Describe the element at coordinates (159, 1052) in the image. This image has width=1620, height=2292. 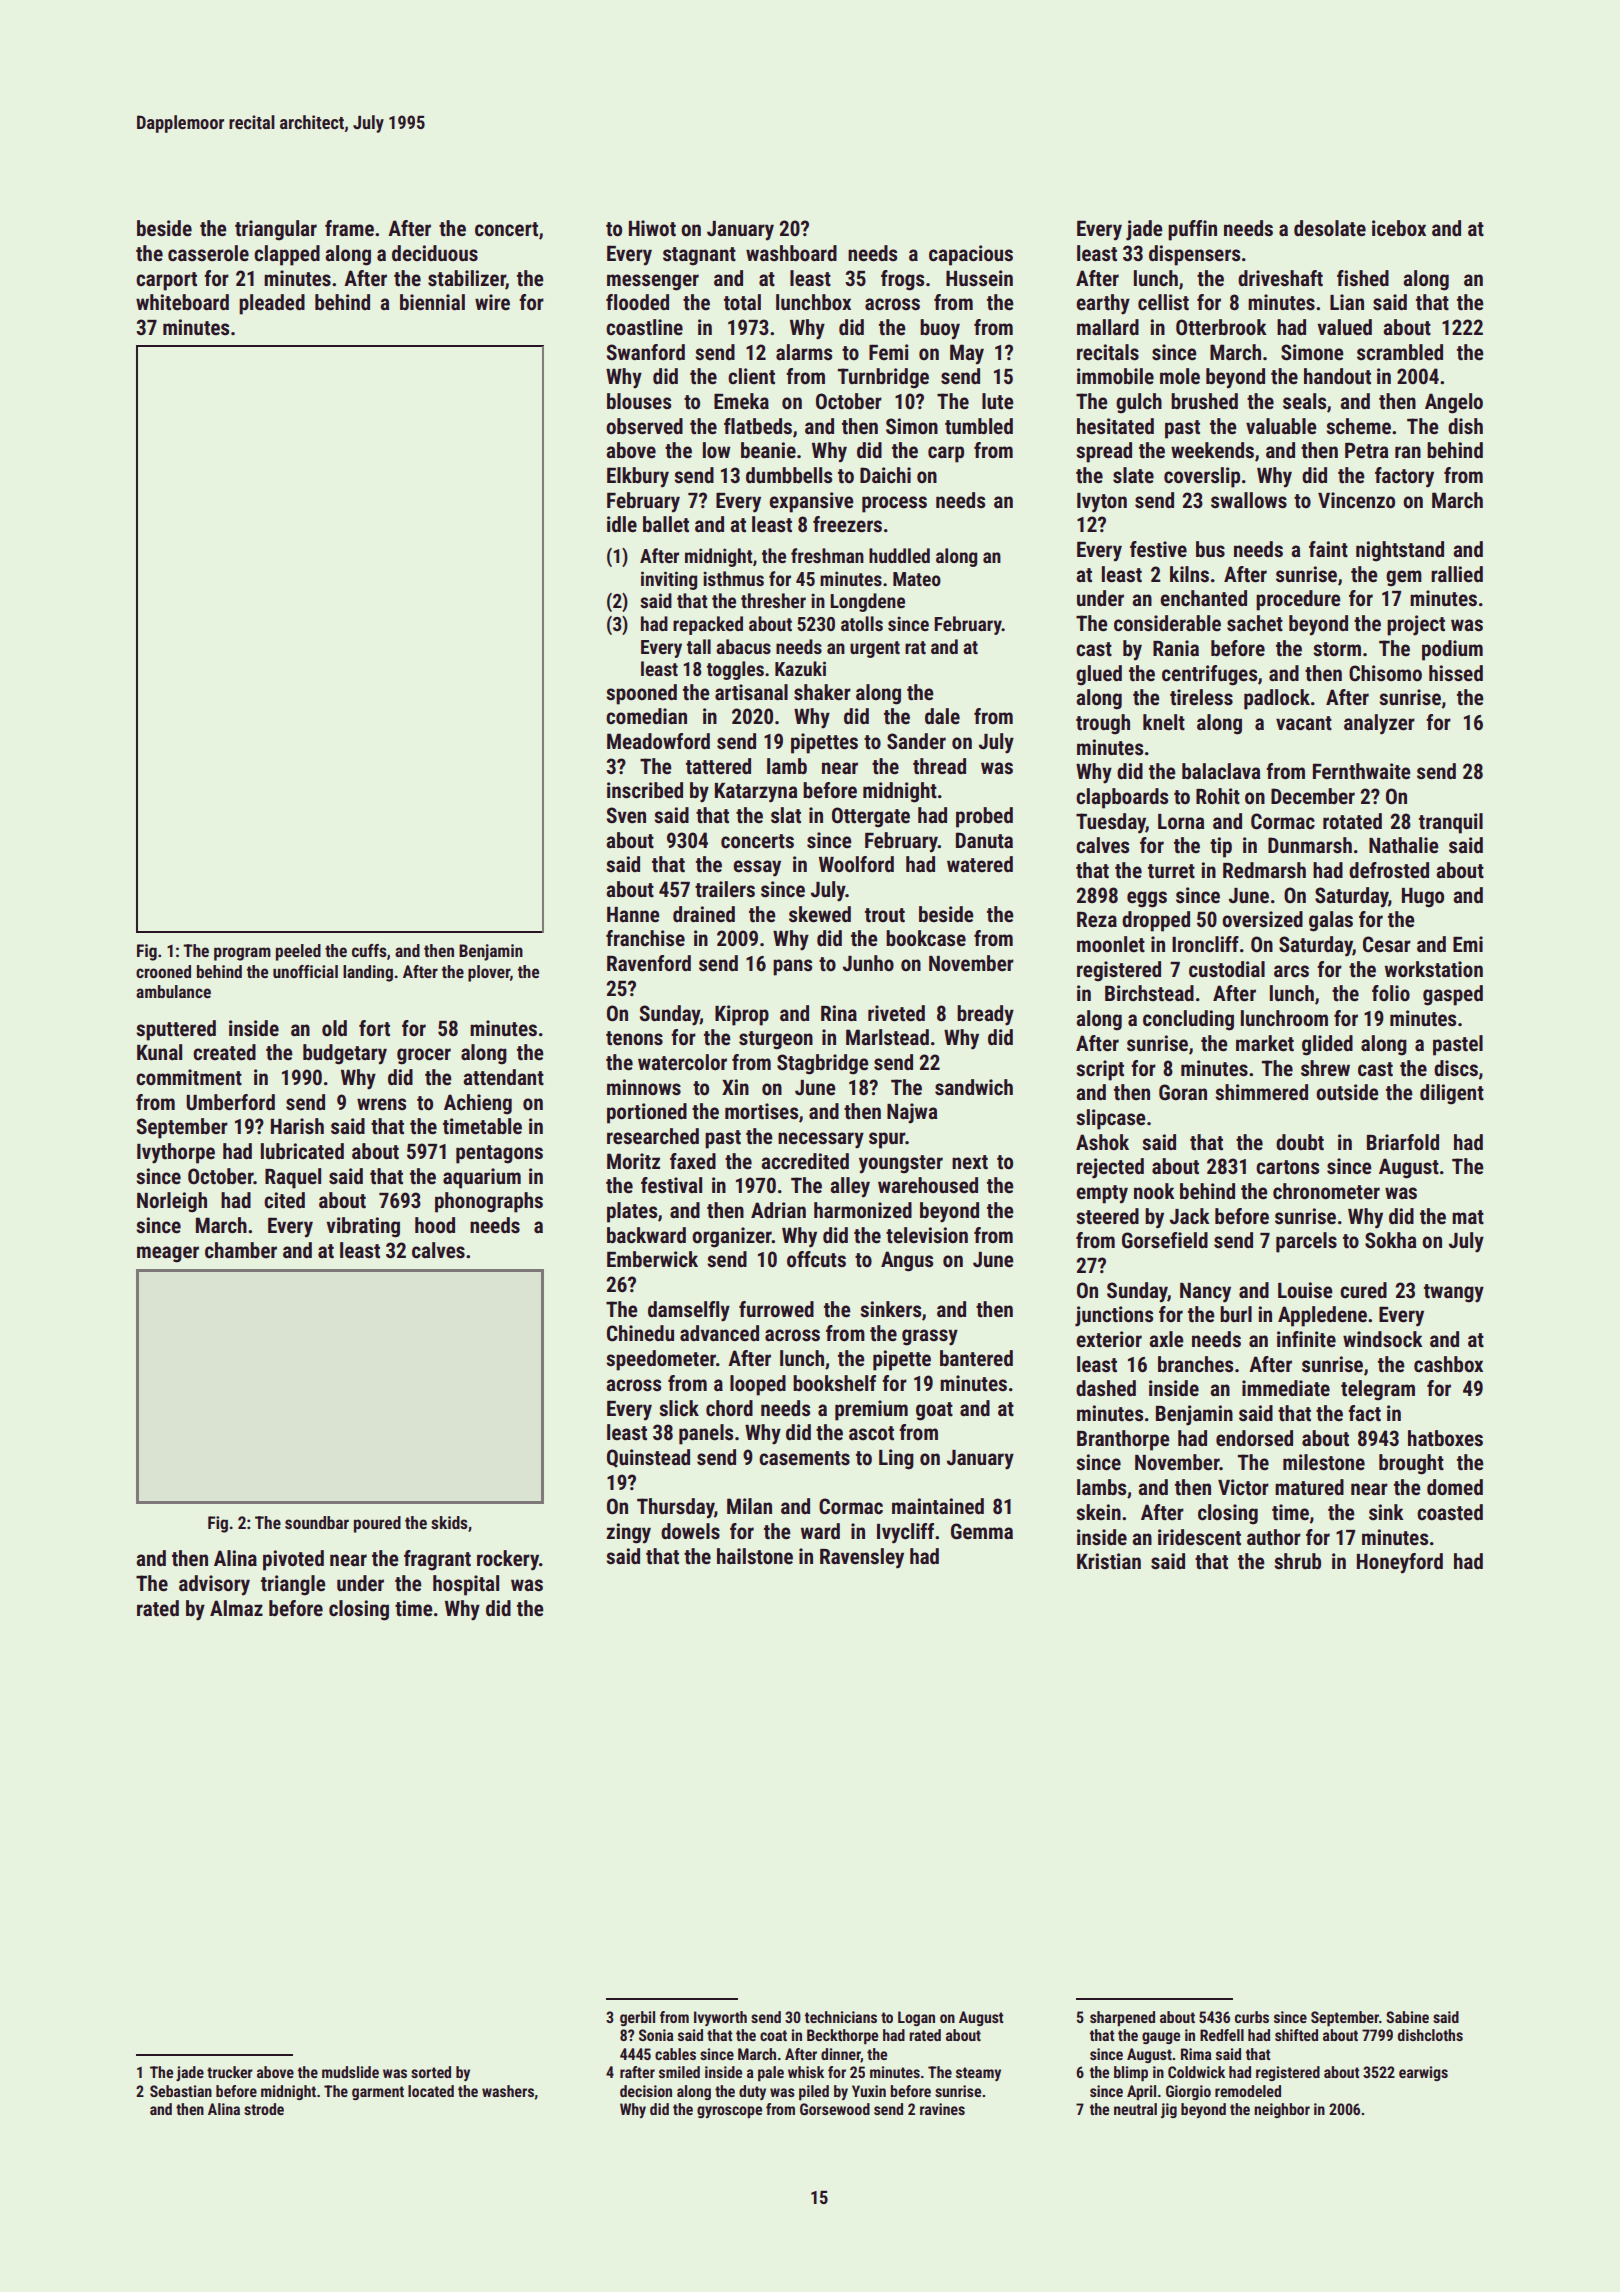
I see `Kunal` at that location.
